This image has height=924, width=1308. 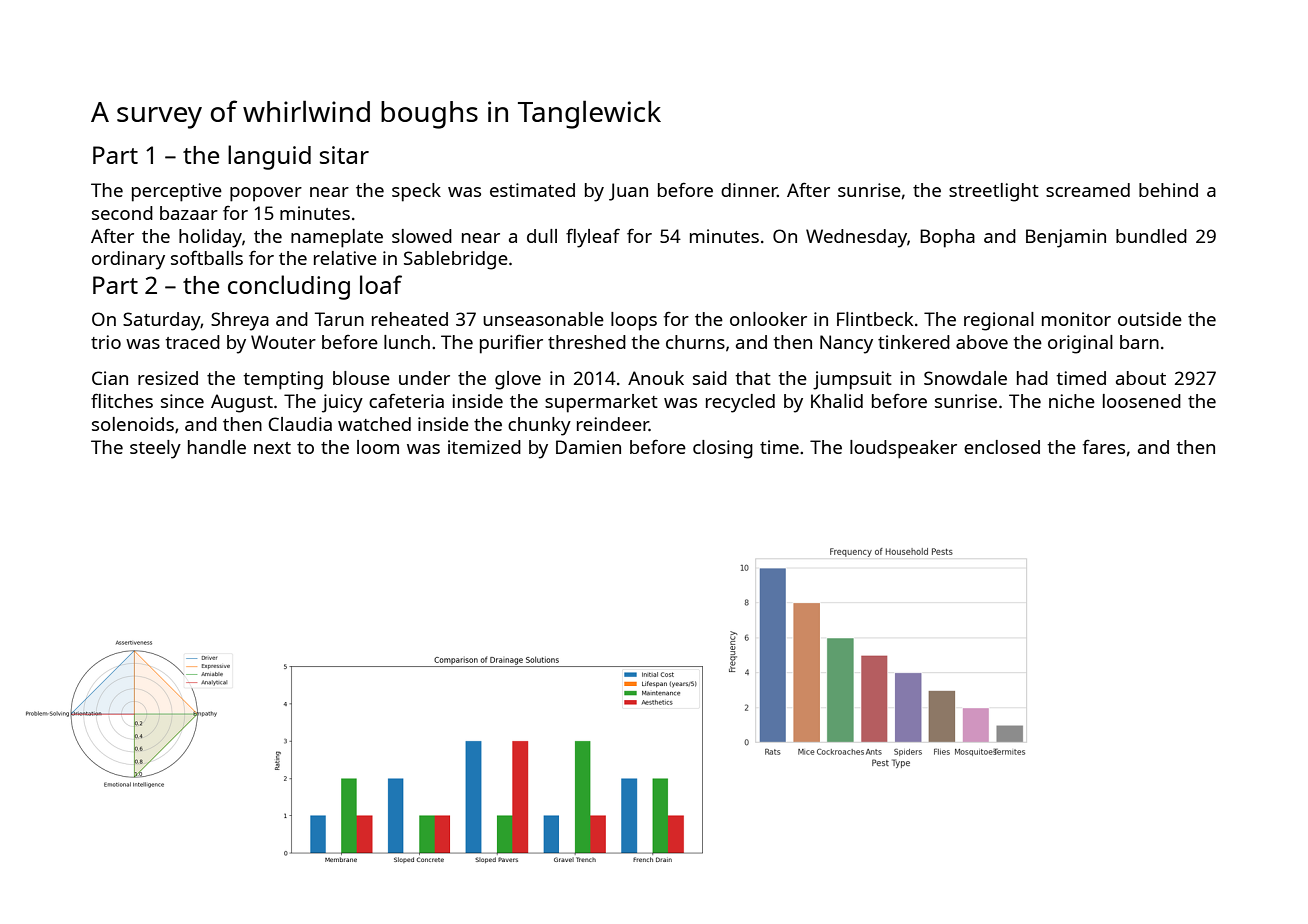 I want to click on tempting, so click(x=283, y=380).
